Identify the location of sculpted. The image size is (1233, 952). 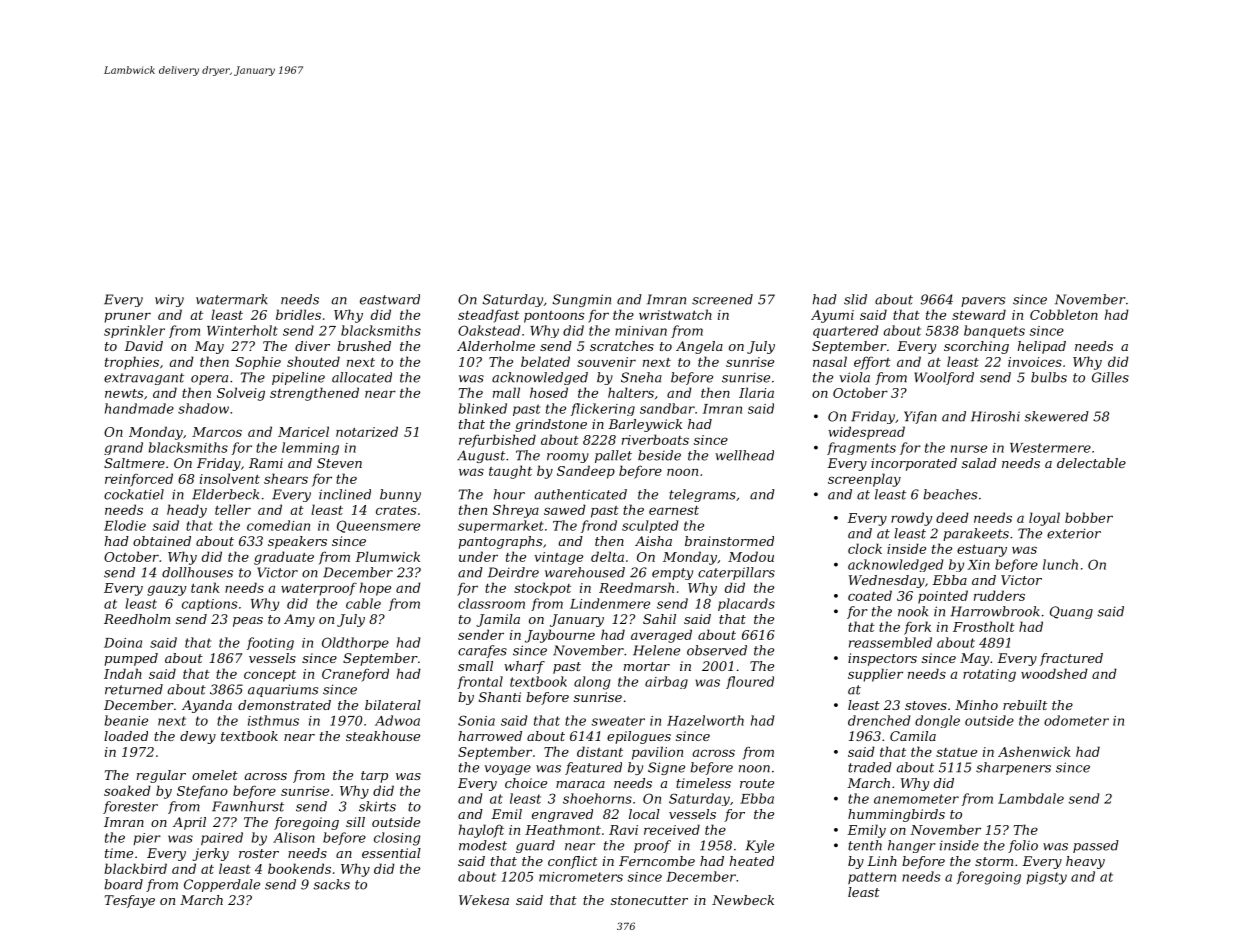
(650, 526).
